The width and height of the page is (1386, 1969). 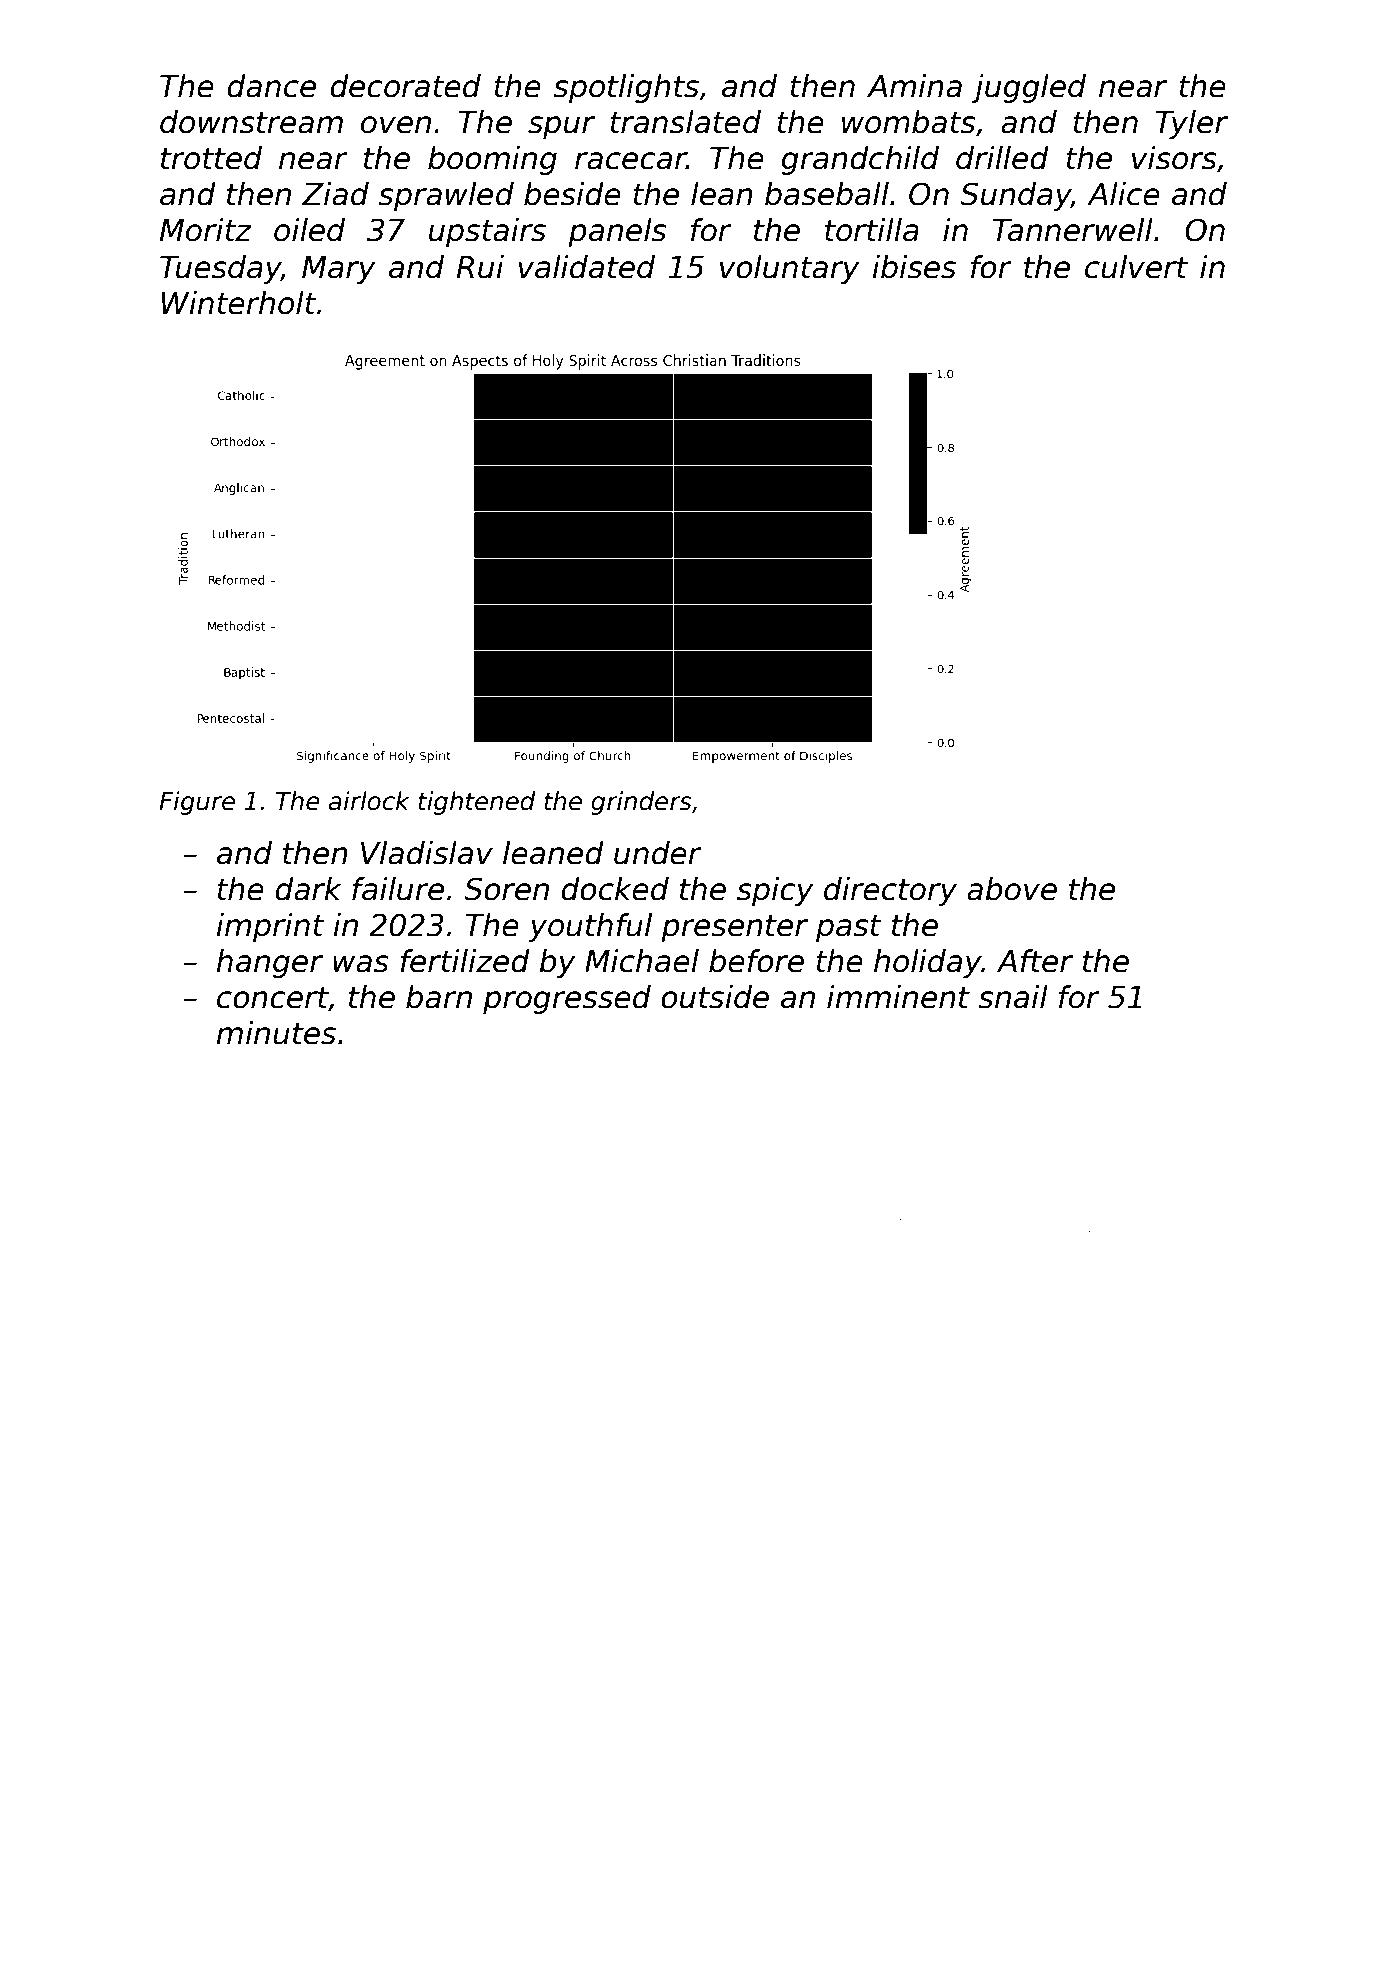 What do you see at coordinates (361, 964) in the page?
I see `was` at bounding box center [361, 964].
